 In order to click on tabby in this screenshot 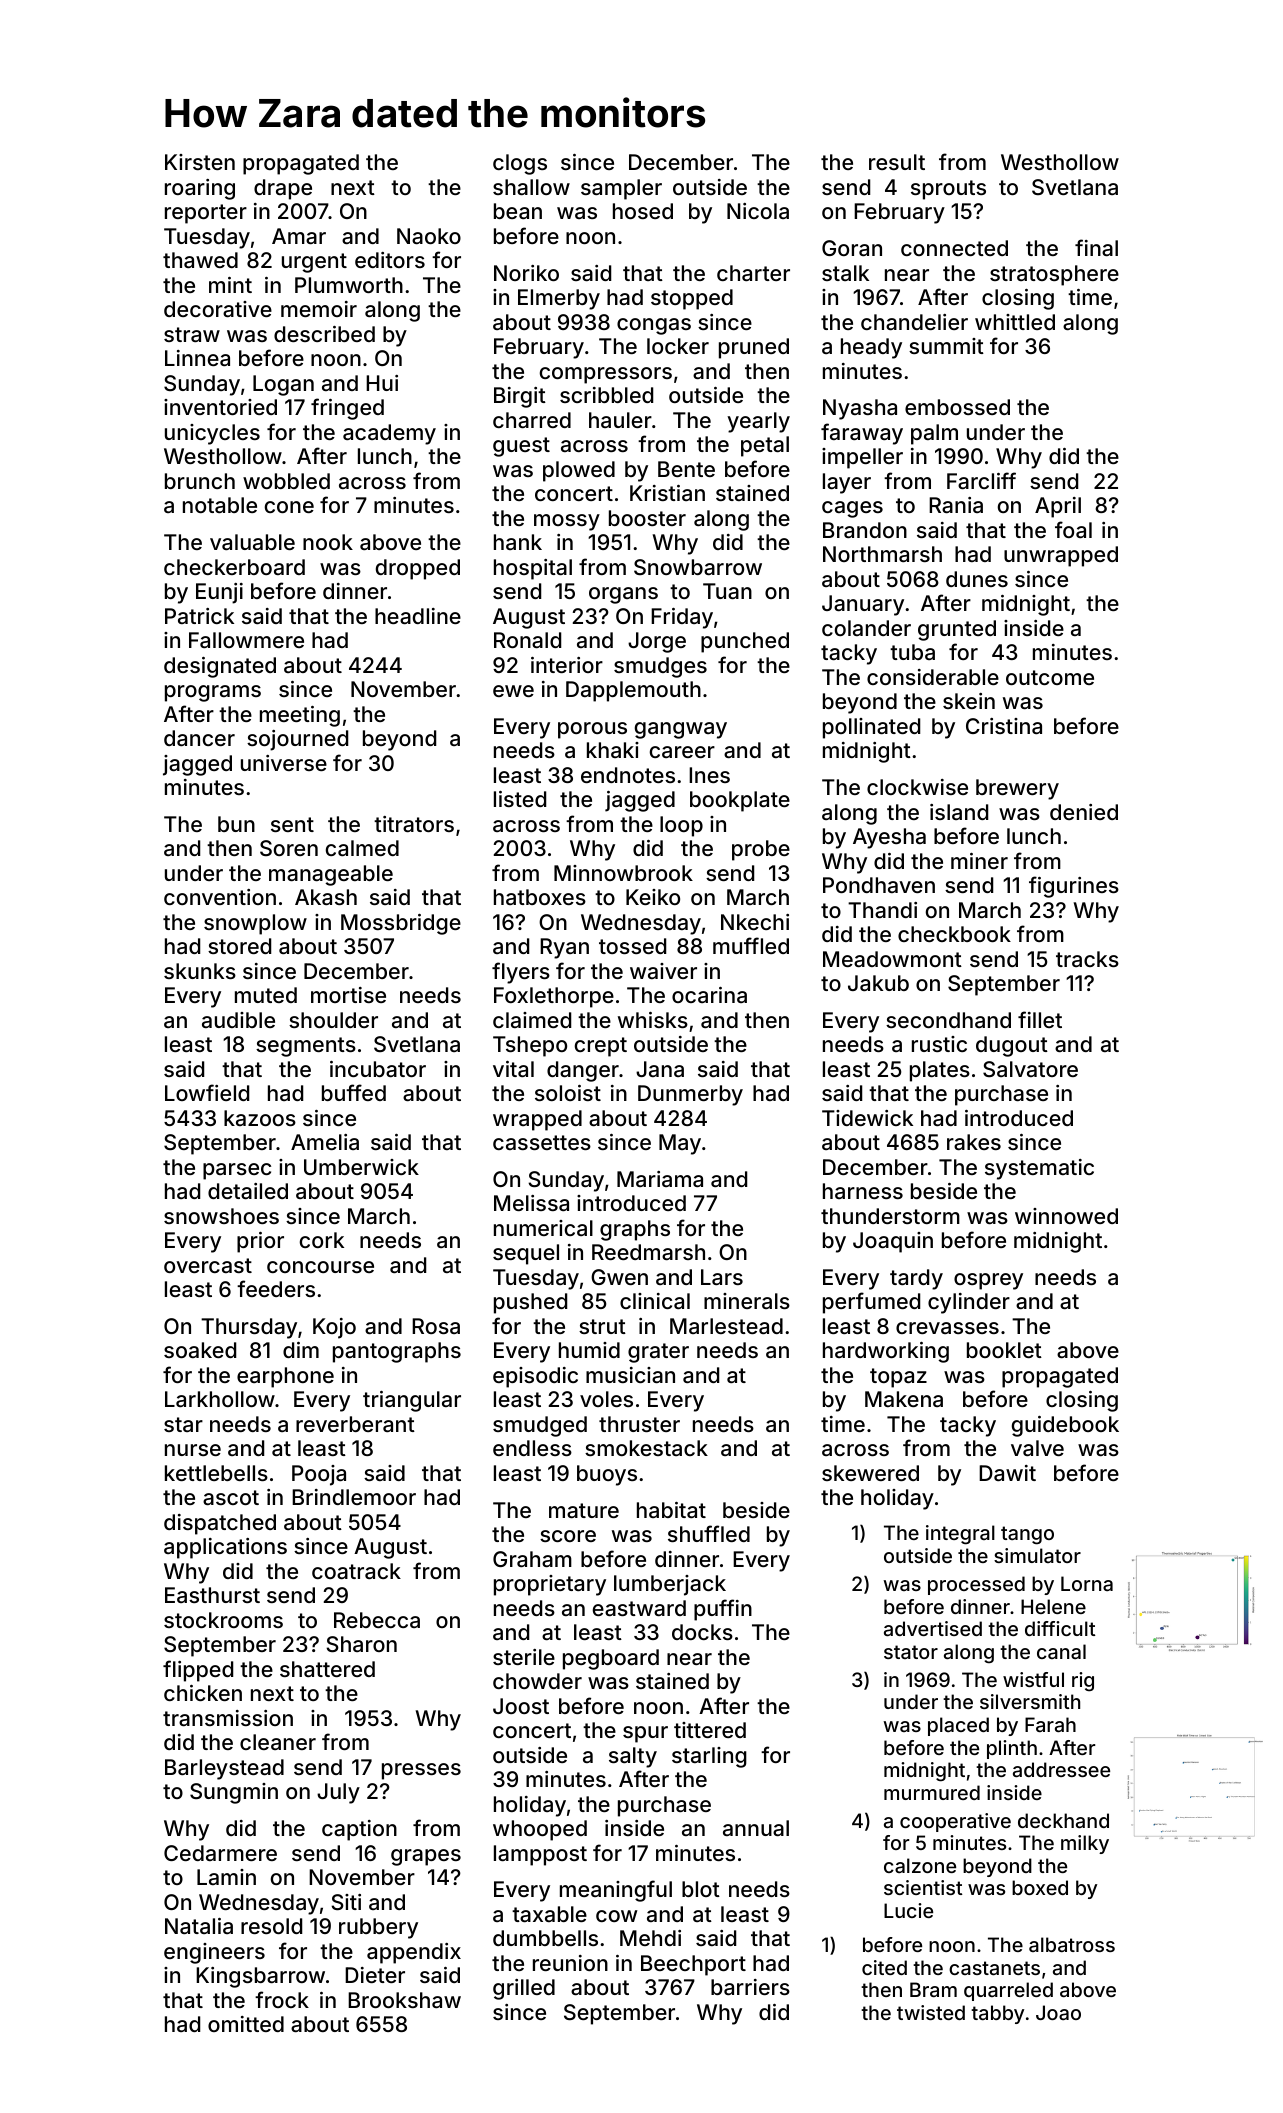, I will do `click(997, 2014)`.
